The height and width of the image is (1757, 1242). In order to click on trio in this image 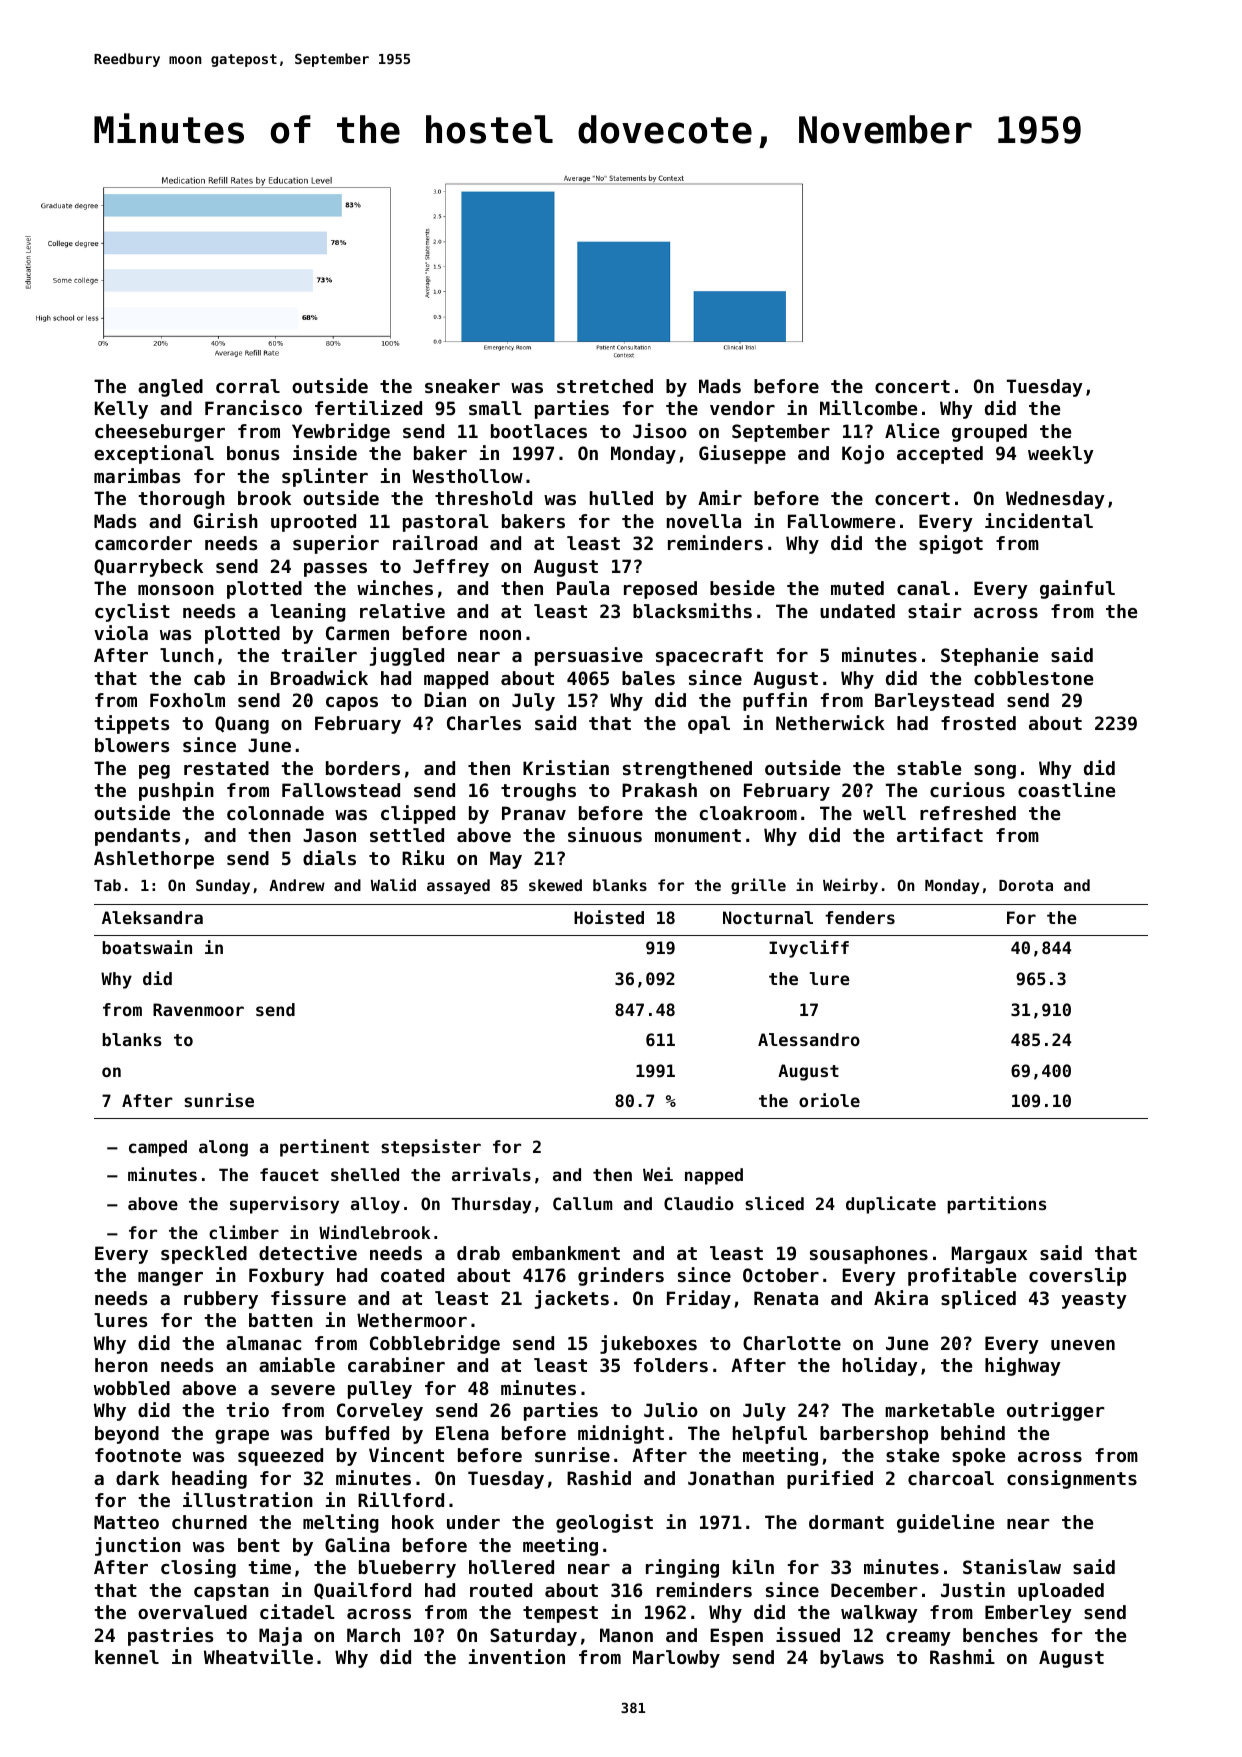, I will do `click(247, 1409)`.
